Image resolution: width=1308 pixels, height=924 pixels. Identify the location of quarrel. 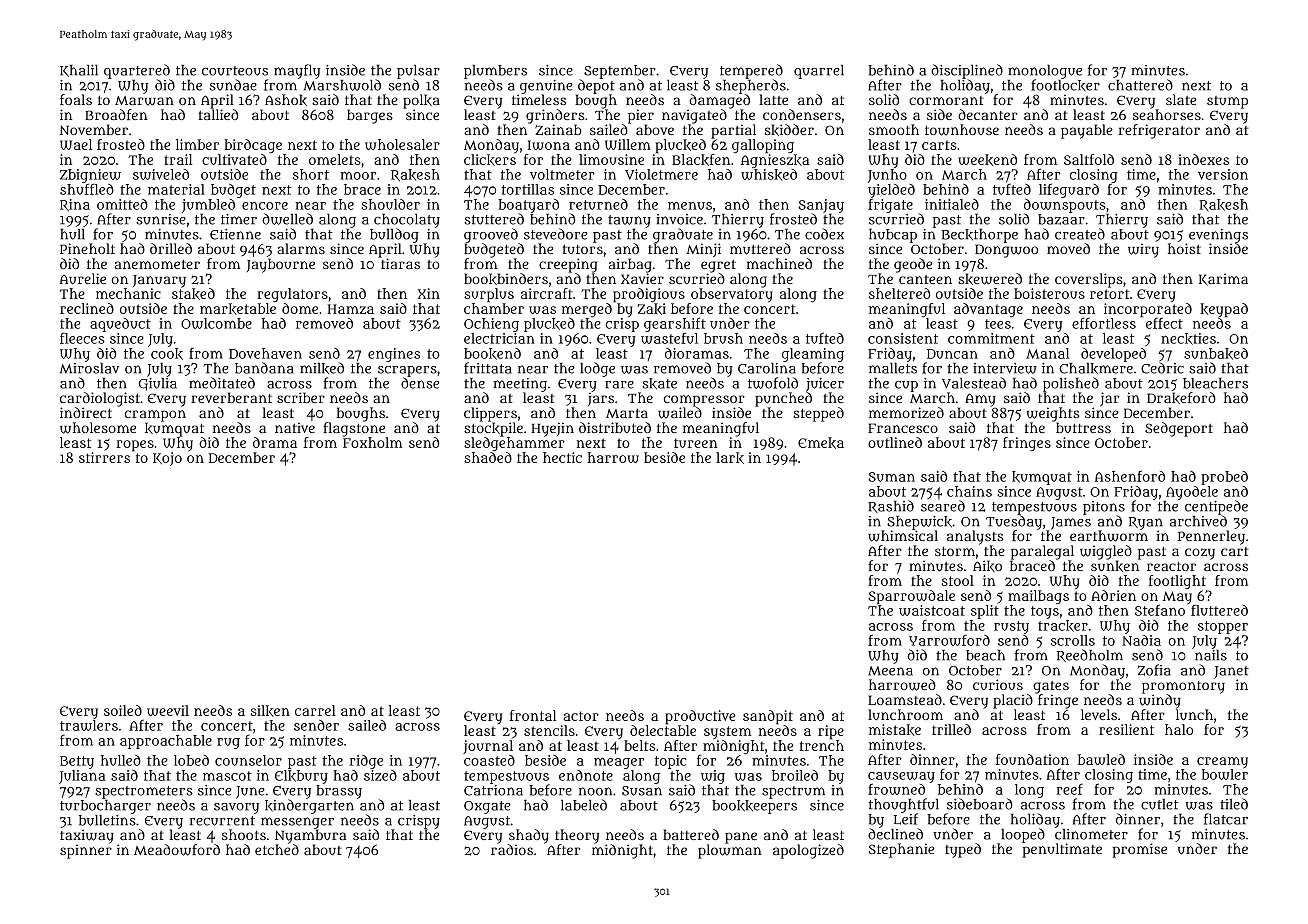
(819, 72).
